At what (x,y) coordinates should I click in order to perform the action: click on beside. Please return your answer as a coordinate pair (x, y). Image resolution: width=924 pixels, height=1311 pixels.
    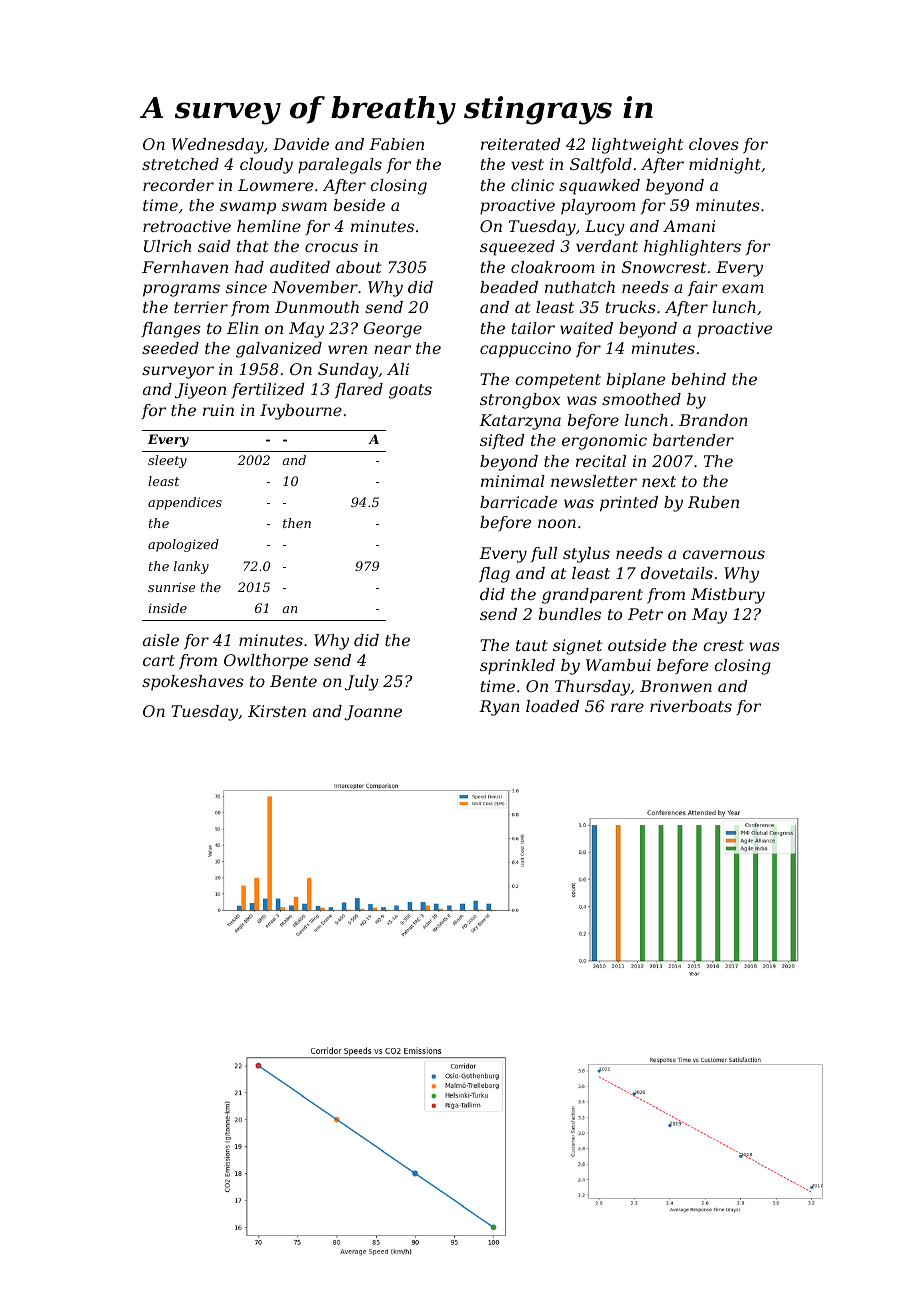
    Looking at the image, I should click on (359, 205).
